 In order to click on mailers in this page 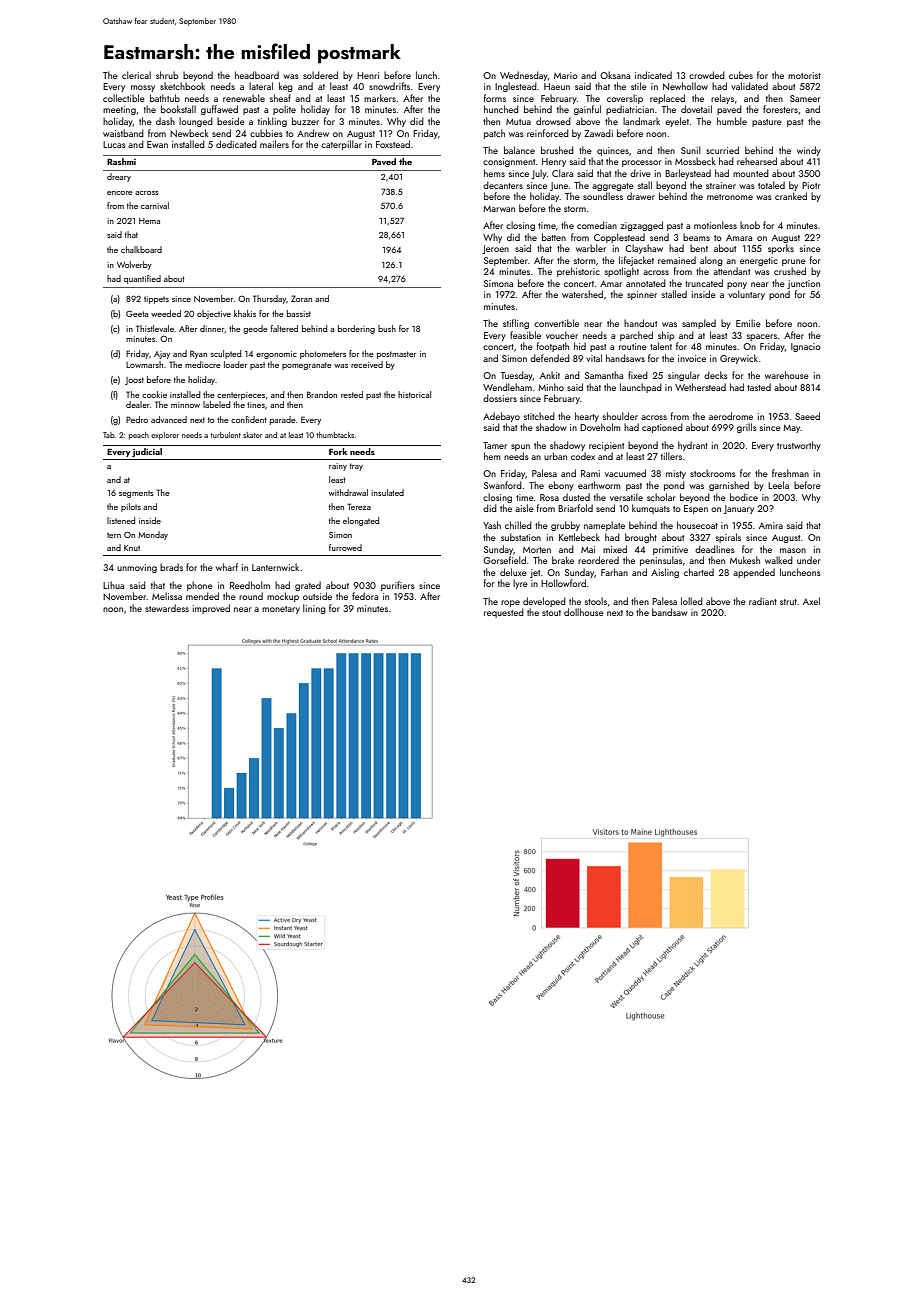, I will do `click(274, 144)`.
